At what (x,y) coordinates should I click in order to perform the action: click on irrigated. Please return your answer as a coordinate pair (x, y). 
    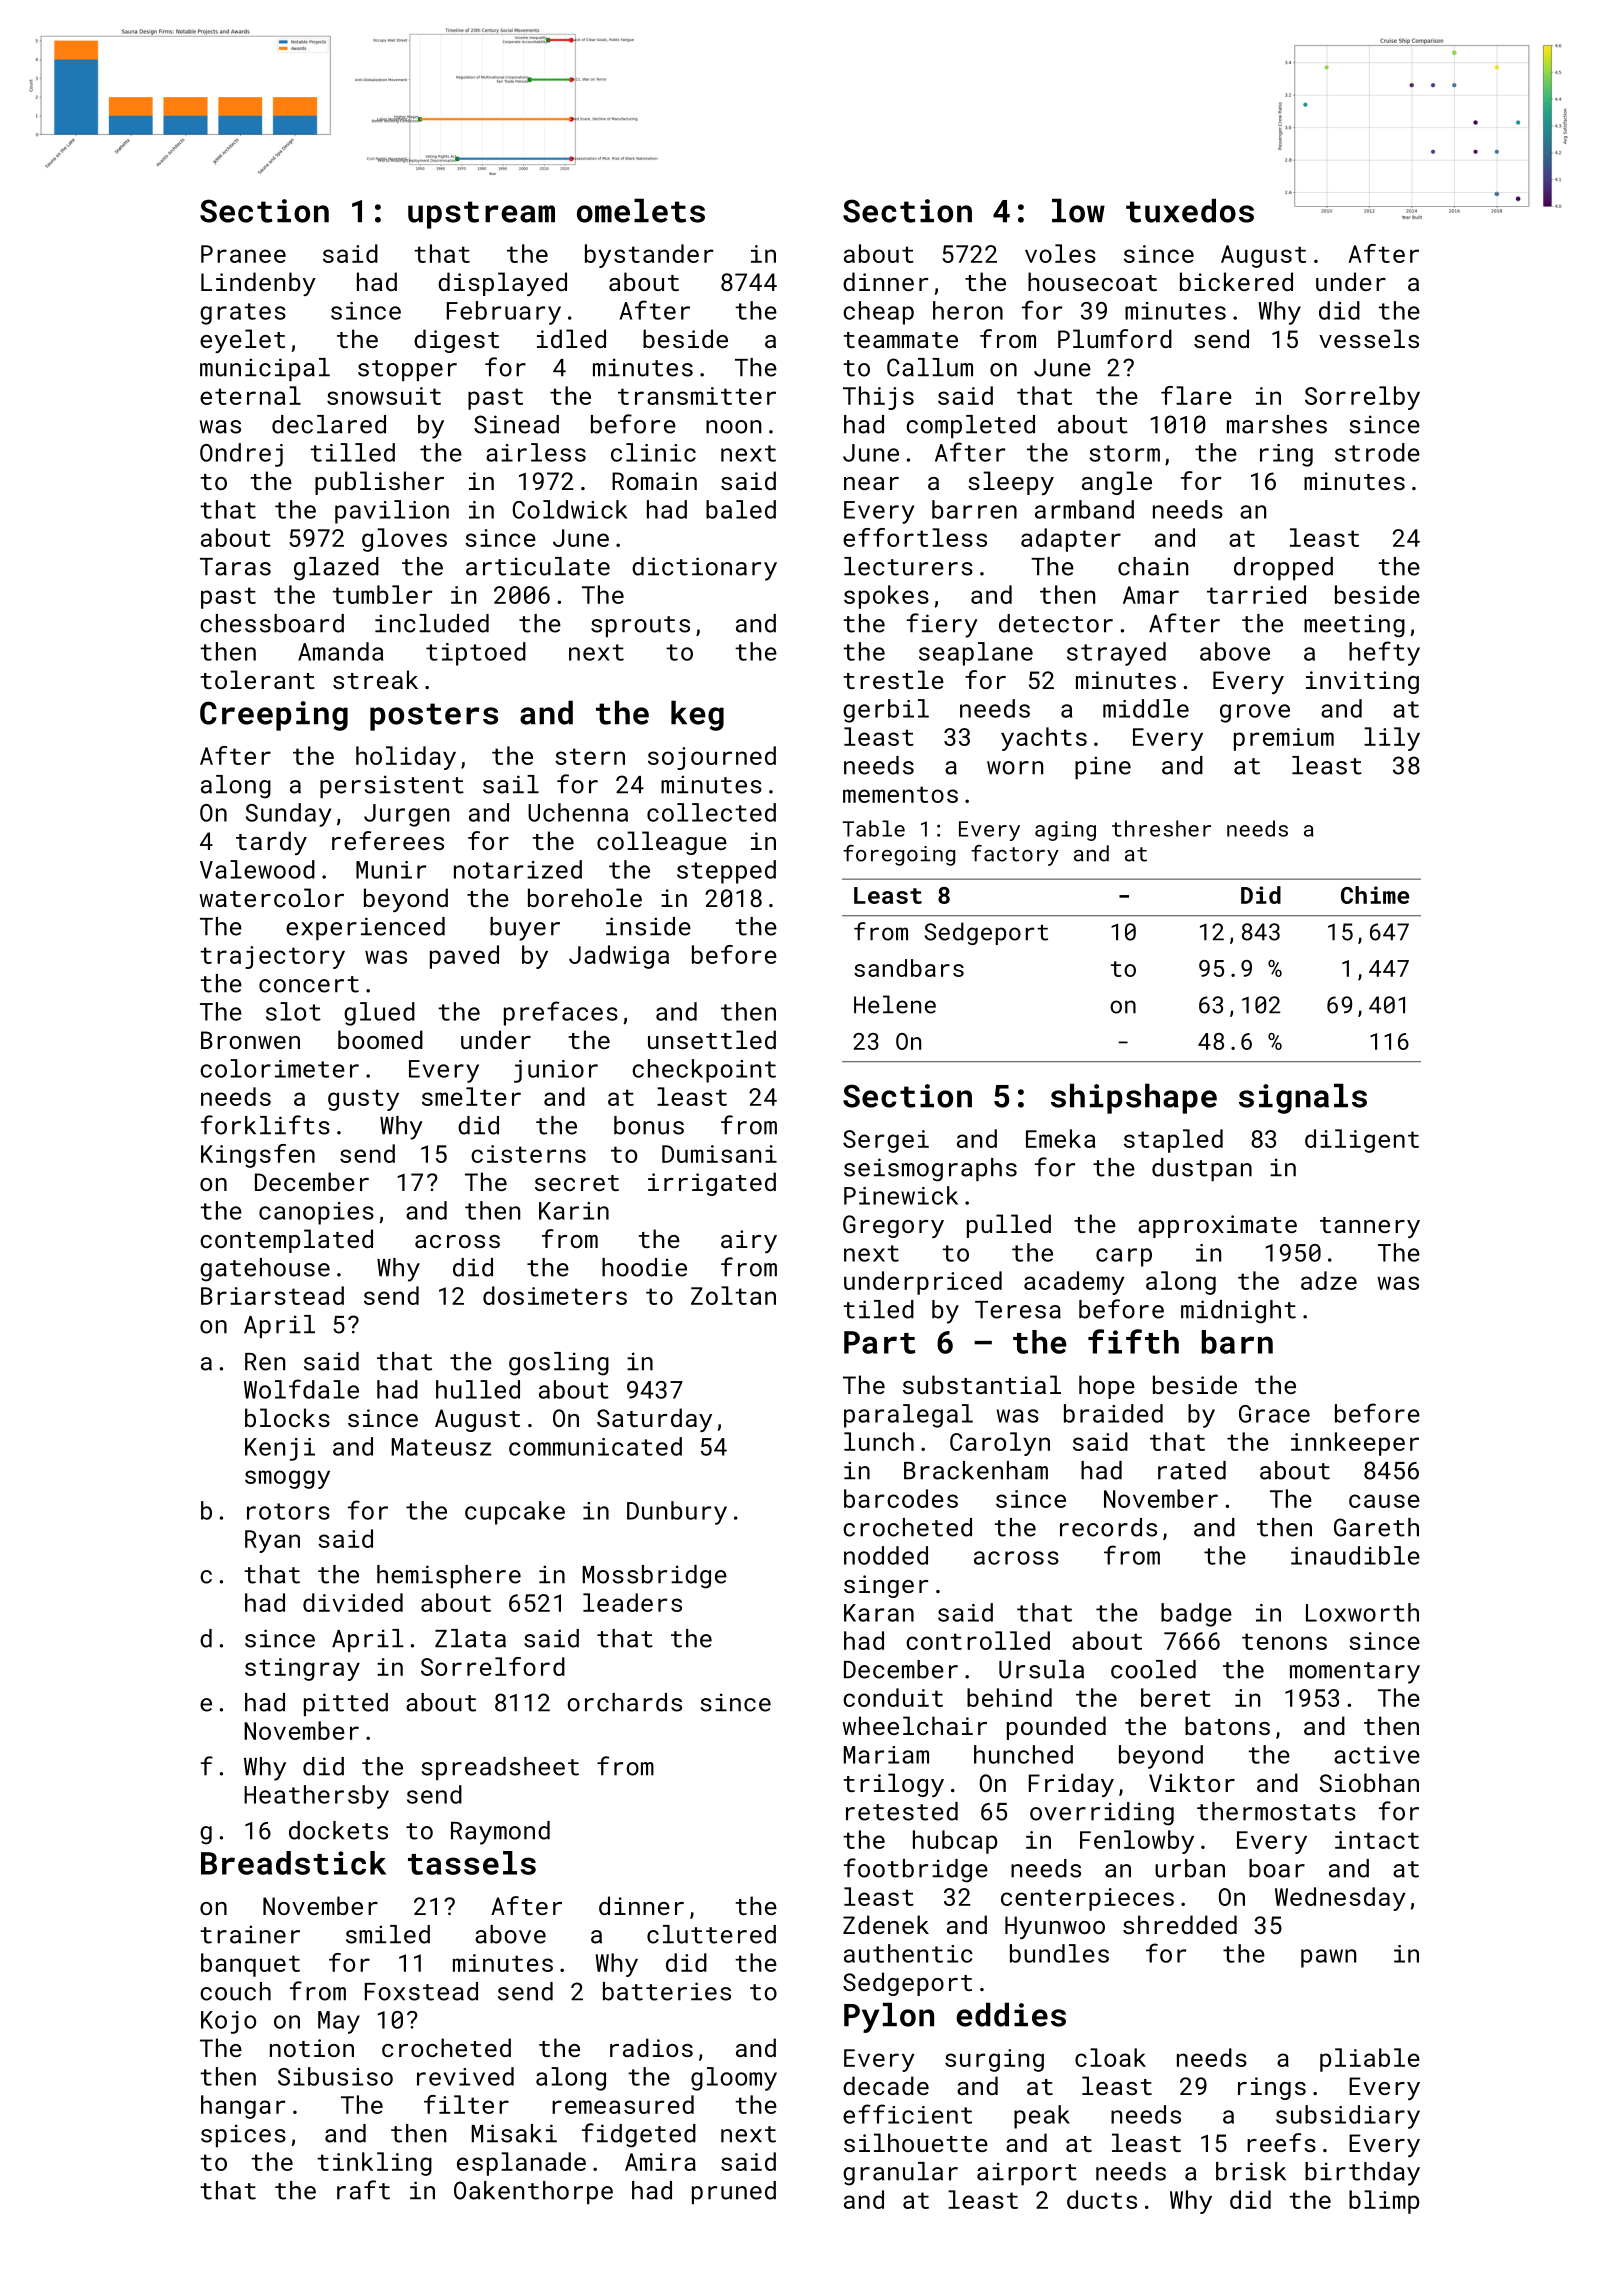
    Looking at the image, I should click on (712, 1184).
